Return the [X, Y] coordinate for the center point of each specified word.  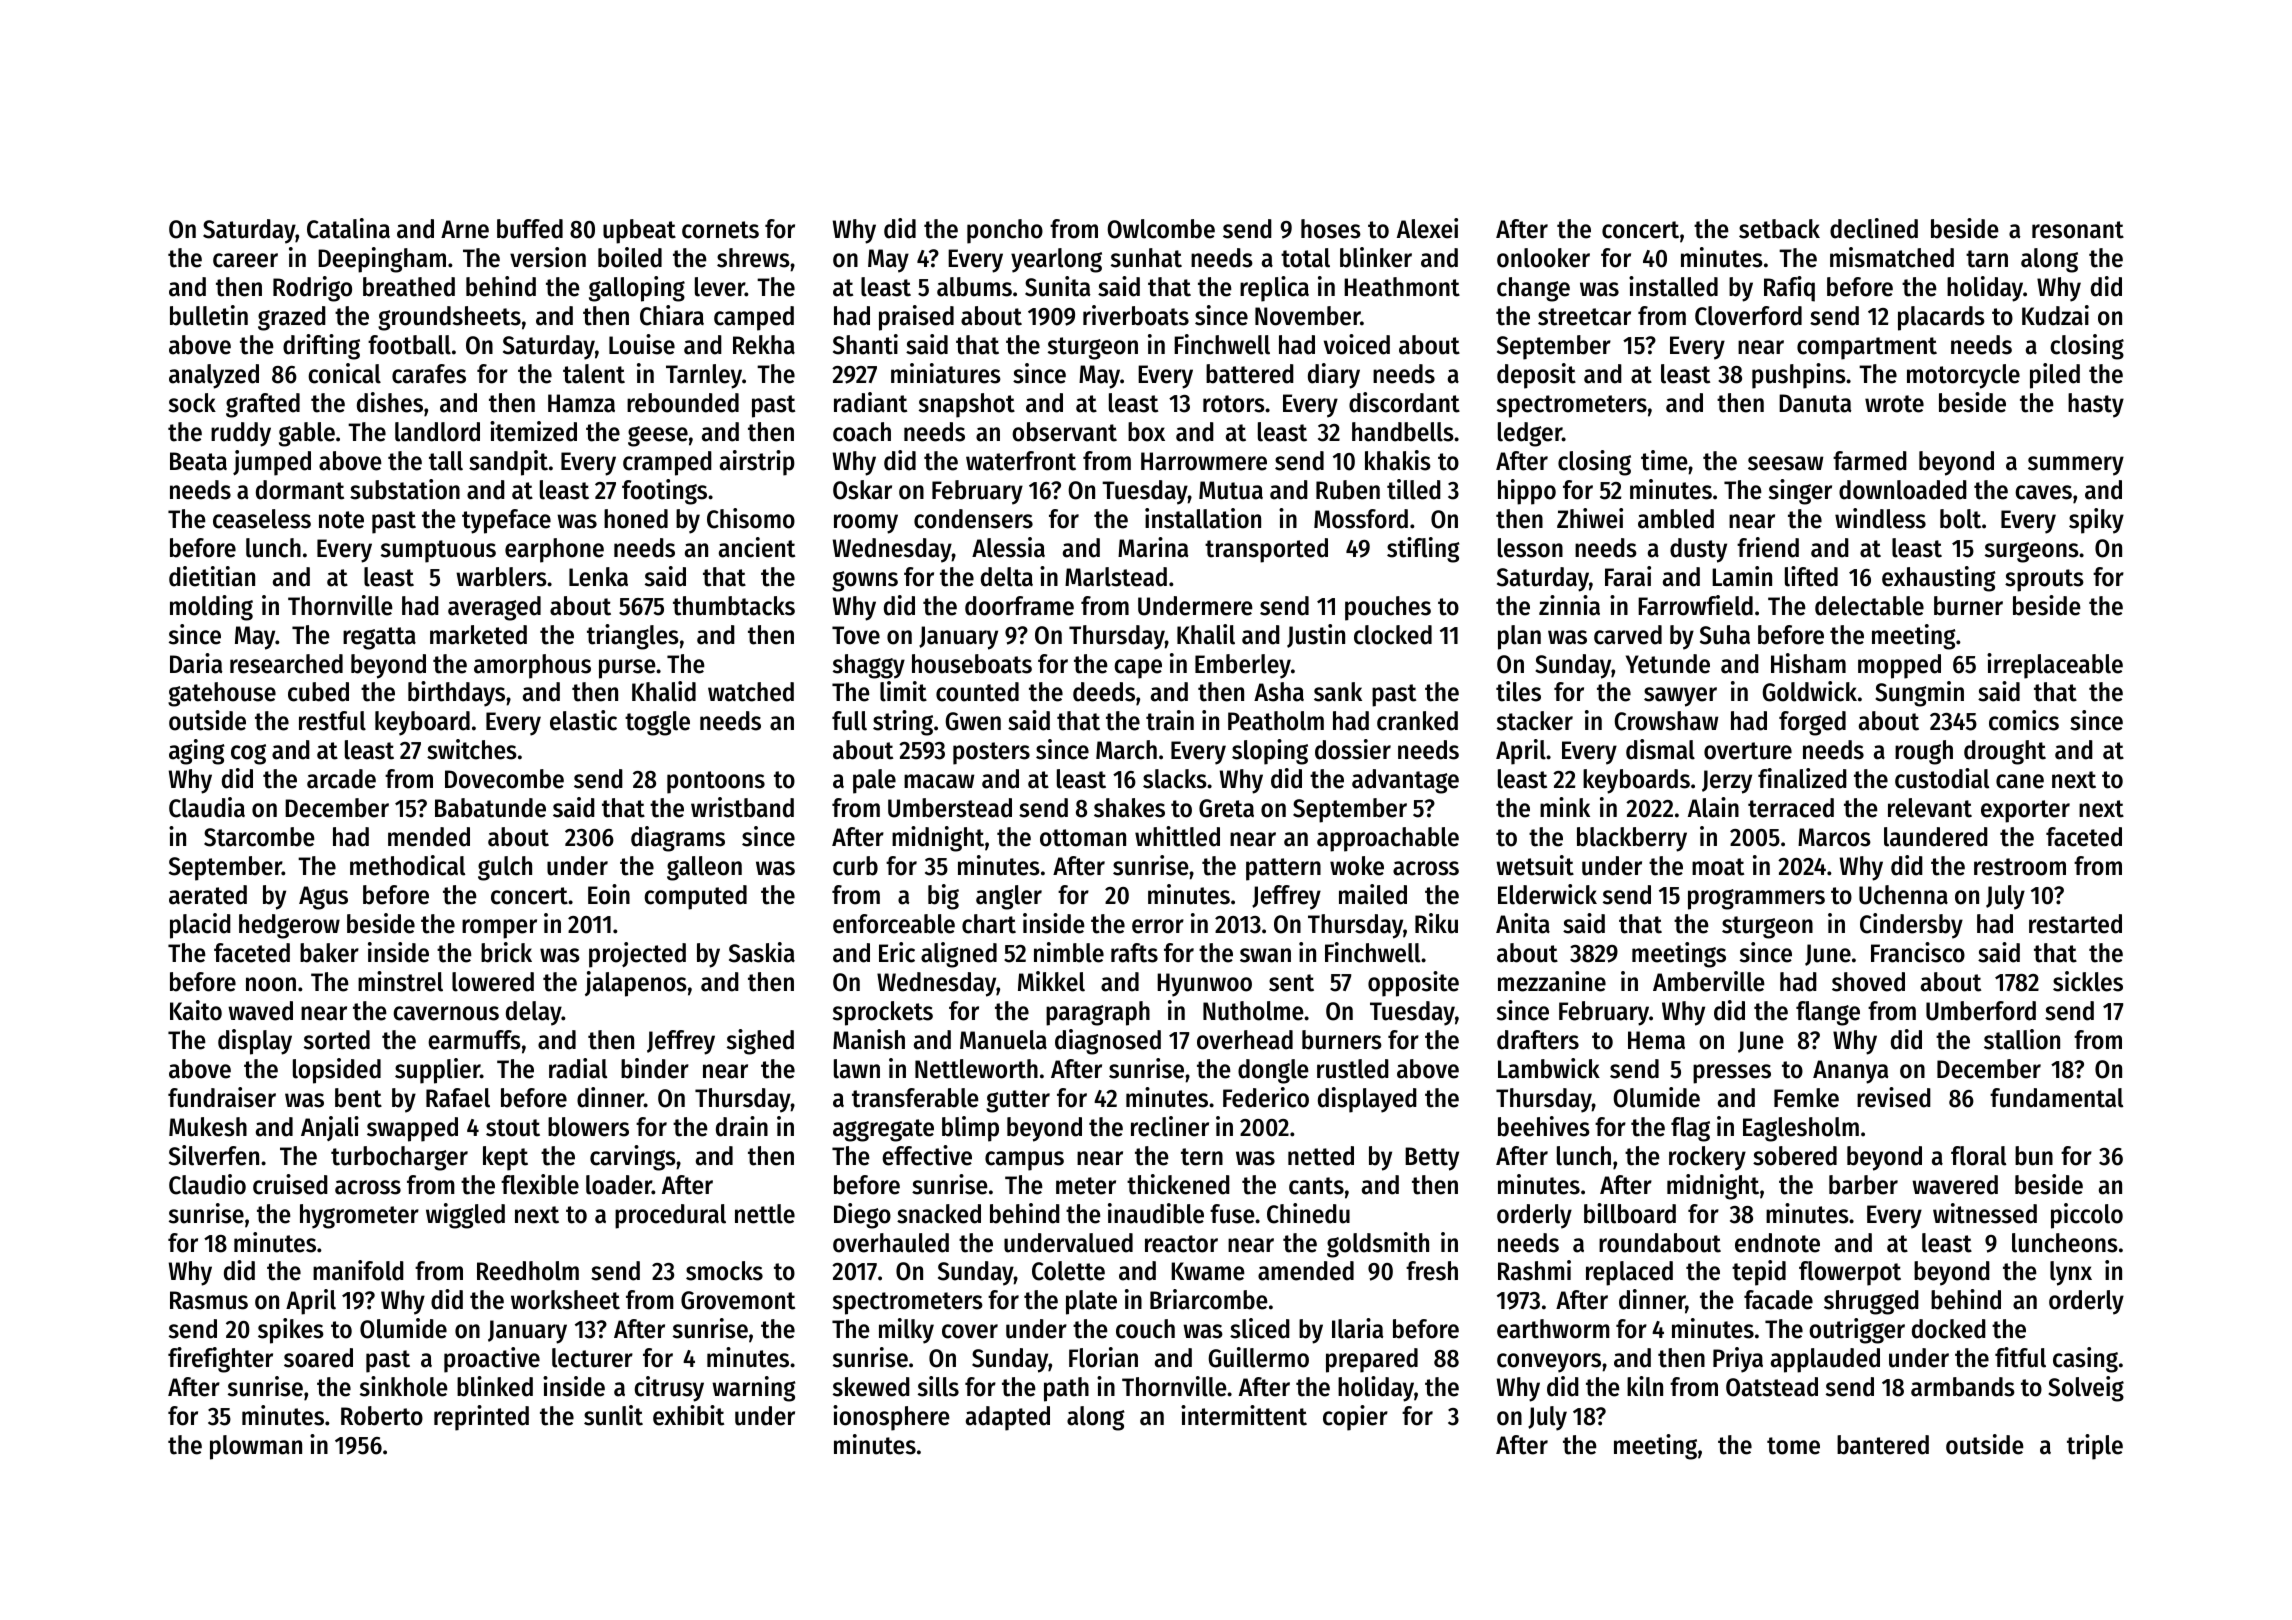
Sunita [1058, 286]
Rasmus [209, 1300]
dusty [1698, 550]
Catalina [348, 228]
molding [211, 608]
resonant [2078, 230]
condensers [973, 519]
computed [695, 897]
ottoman [1083, 838]
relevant [1930, 808]
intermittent [1244, 1415]
